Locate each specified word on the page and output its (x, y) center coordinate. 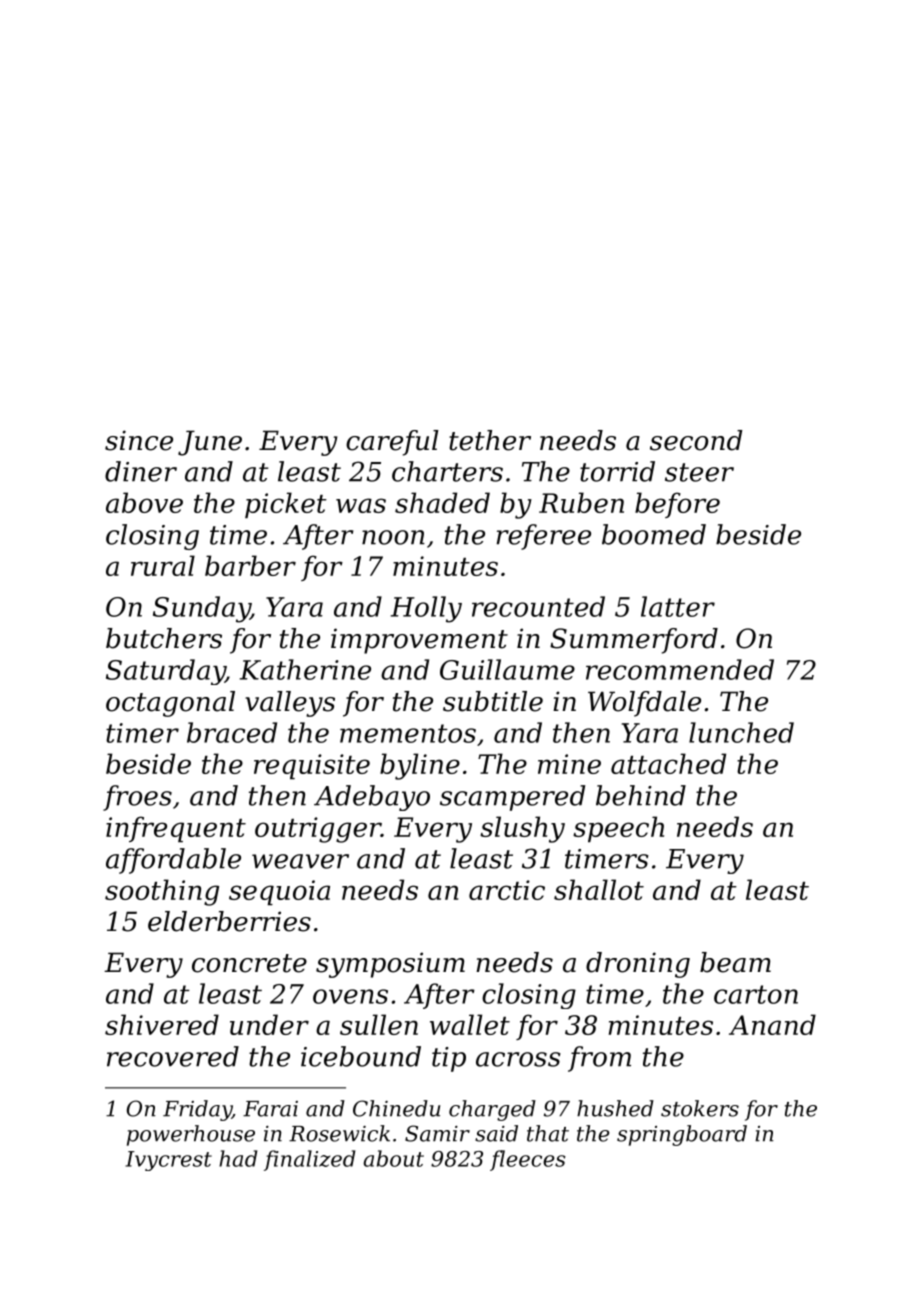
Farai (270, 1109)
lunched (741, 732)
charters (447, 471)
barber (250, 565)
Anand (772, 1024)
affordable (173, 861)
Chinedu (396, 1108)
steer (699, 472)
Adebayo (372, 798)
